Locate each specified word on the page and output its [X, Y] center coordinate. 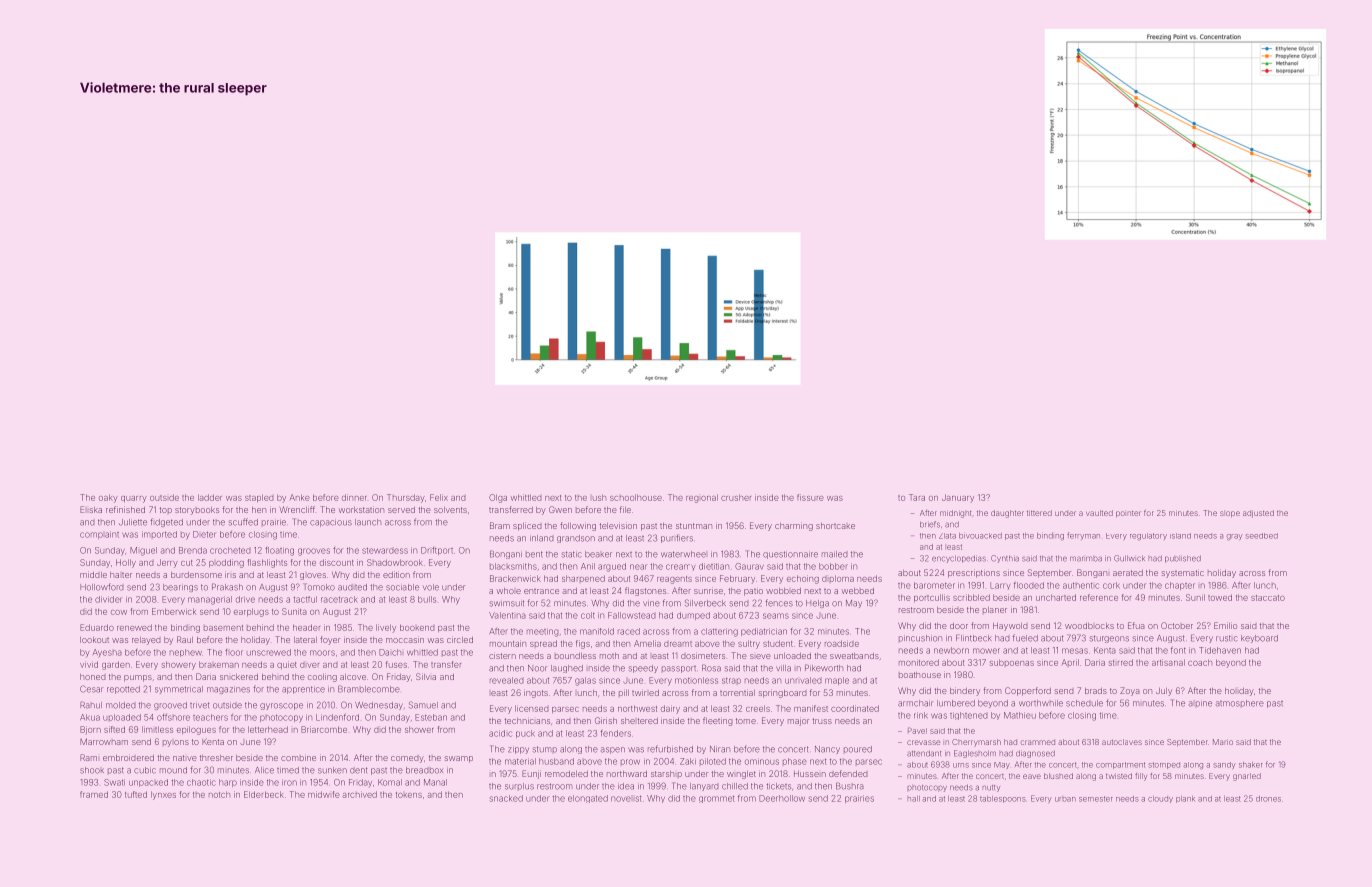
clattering [719, 632]
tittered [1039, 513]
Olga [498, 498]
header [306, 627]
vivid [89, 664]
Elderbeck [264, 794]
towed [1220, 597]
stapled [259, 498]
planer [995, 610]
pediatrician [764, 632]
